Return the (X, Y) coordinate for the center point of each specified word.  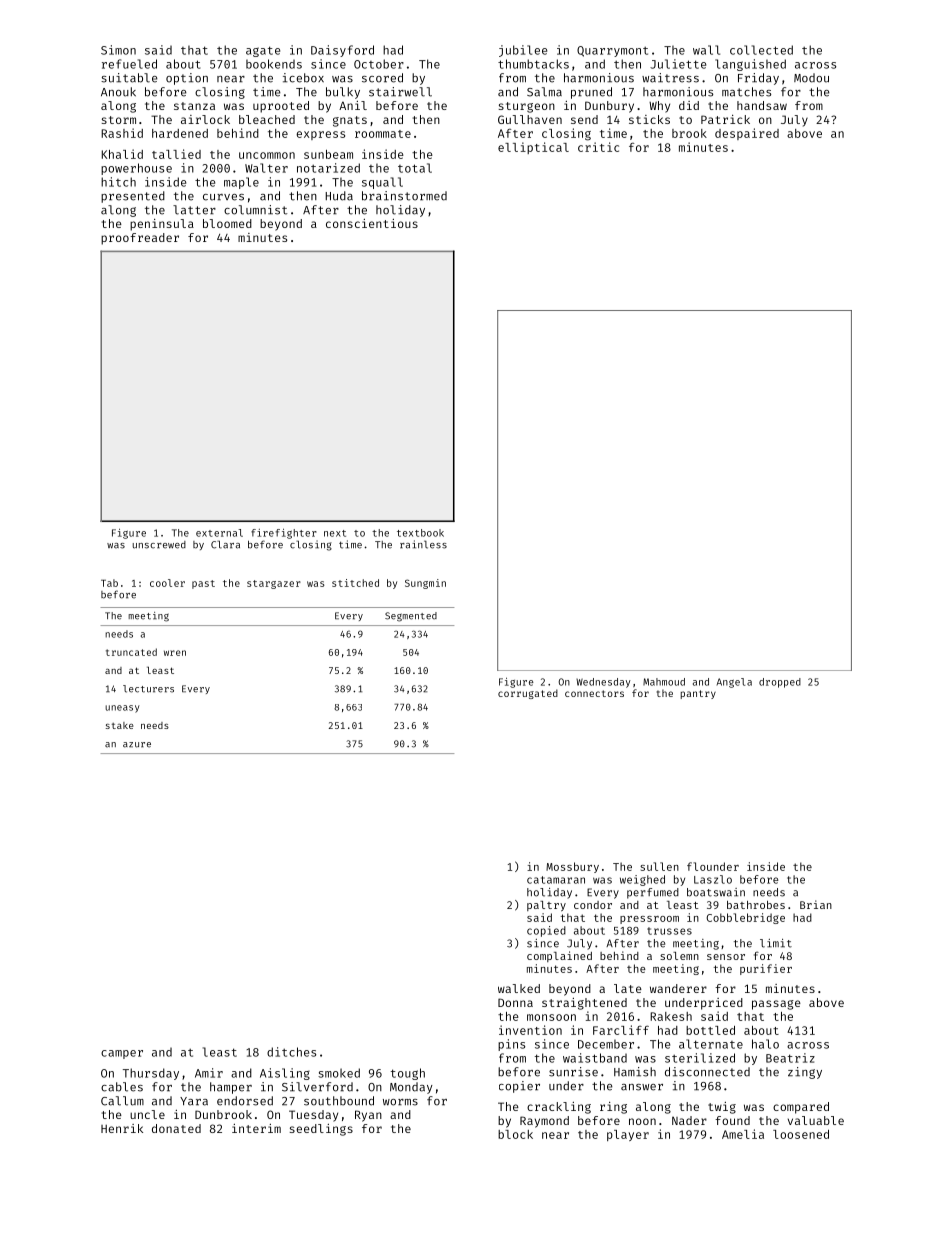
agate (263, 51)
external (219, 533)
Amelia (743, 1134)
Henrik (122, 1128)
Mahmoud (664, 682)
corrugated (528, 694)
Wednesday (603, 683)
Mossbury (572, 867)
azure (137, 745)
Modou (811, 78)
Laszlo (713, 879)
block (515, 1134)
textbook (420, 533)
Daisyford (342, 51)
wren (175, 653)
